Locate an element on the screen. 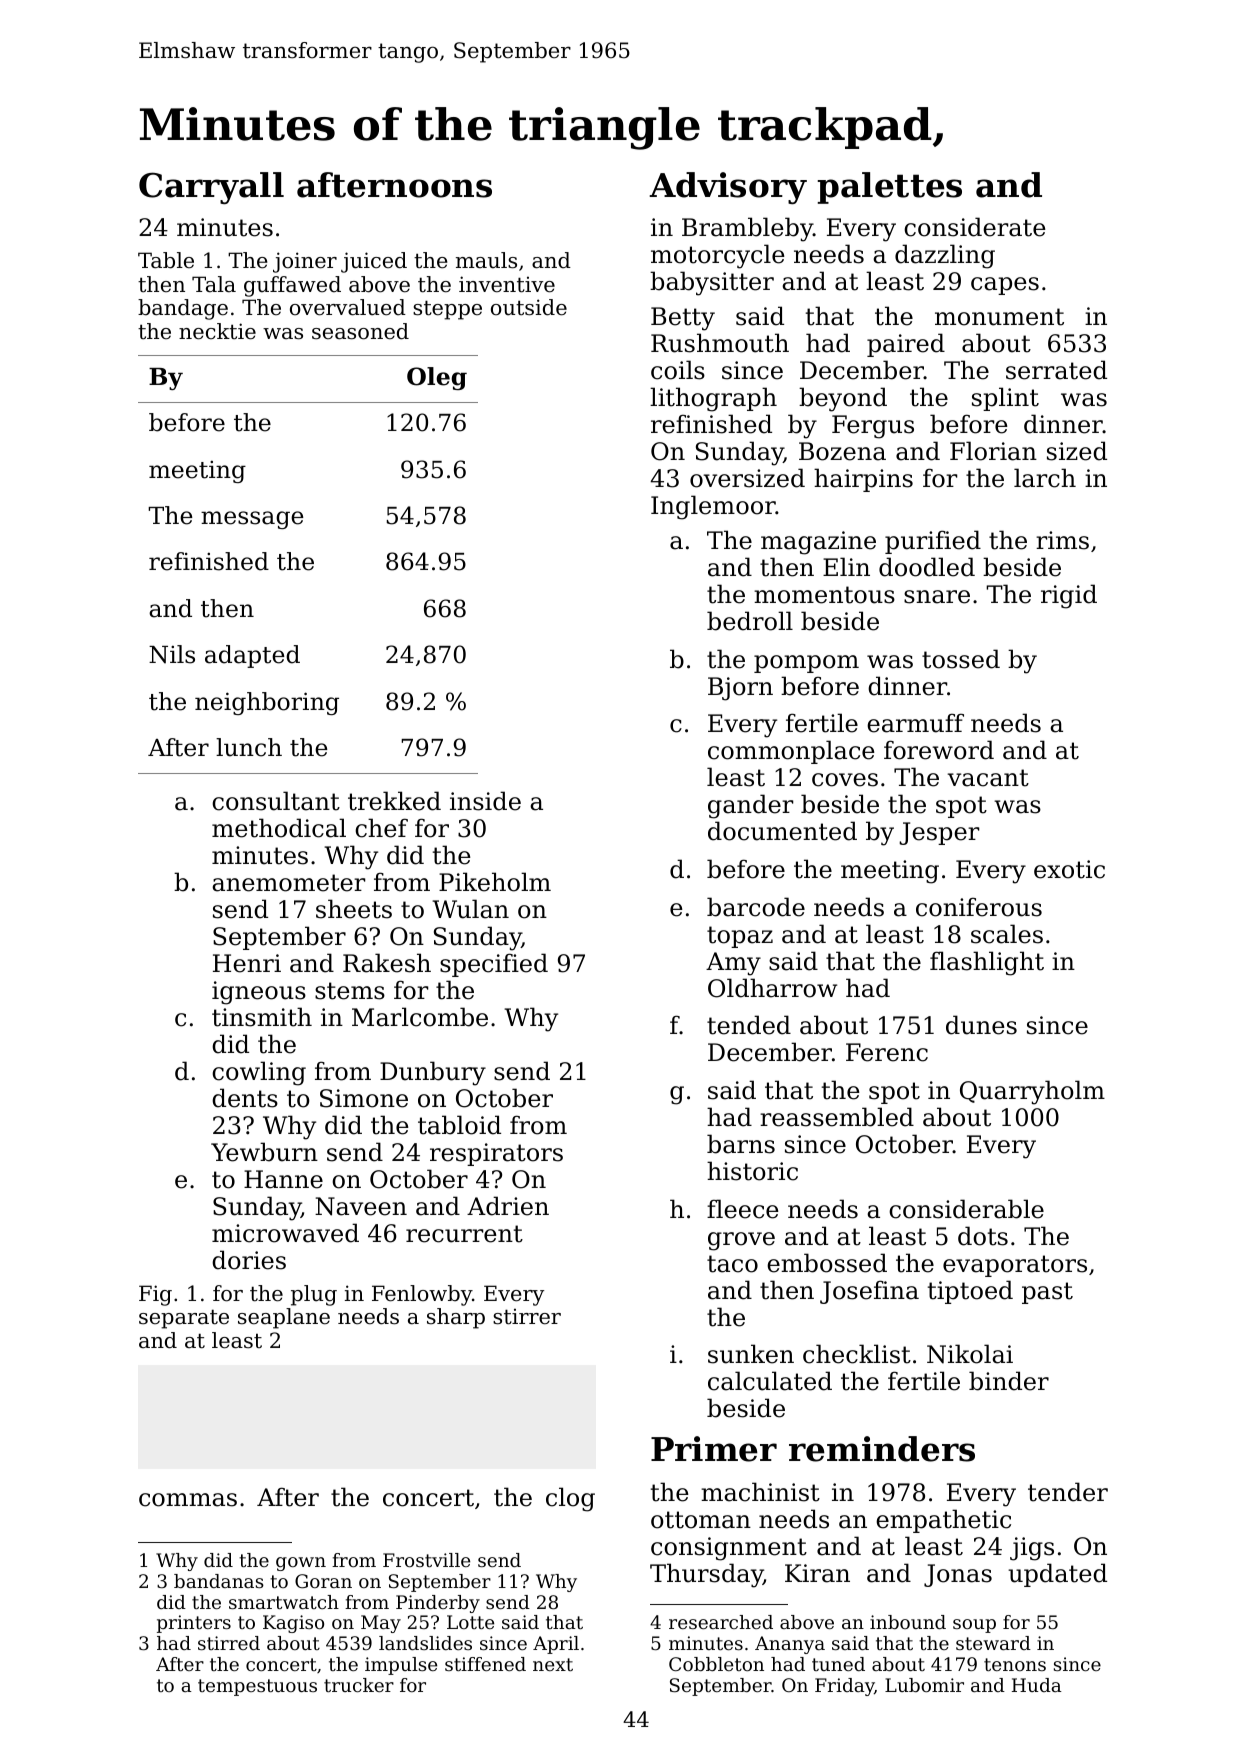 This screenshot has height=1762, width=1246. considerate is located at coordinates (975, 227).
